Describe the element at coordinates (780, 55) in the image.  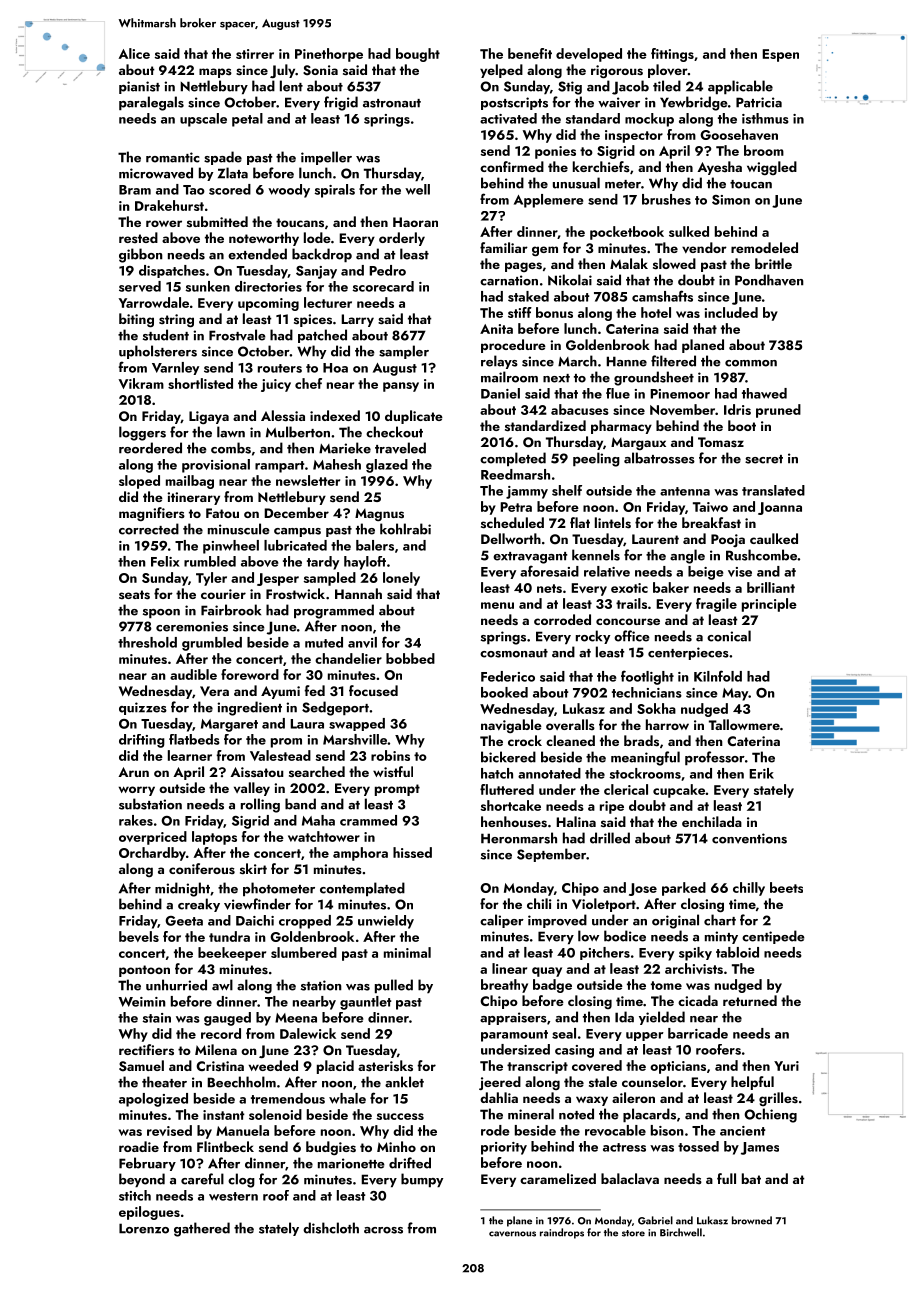
I see `Espen` at that location.
